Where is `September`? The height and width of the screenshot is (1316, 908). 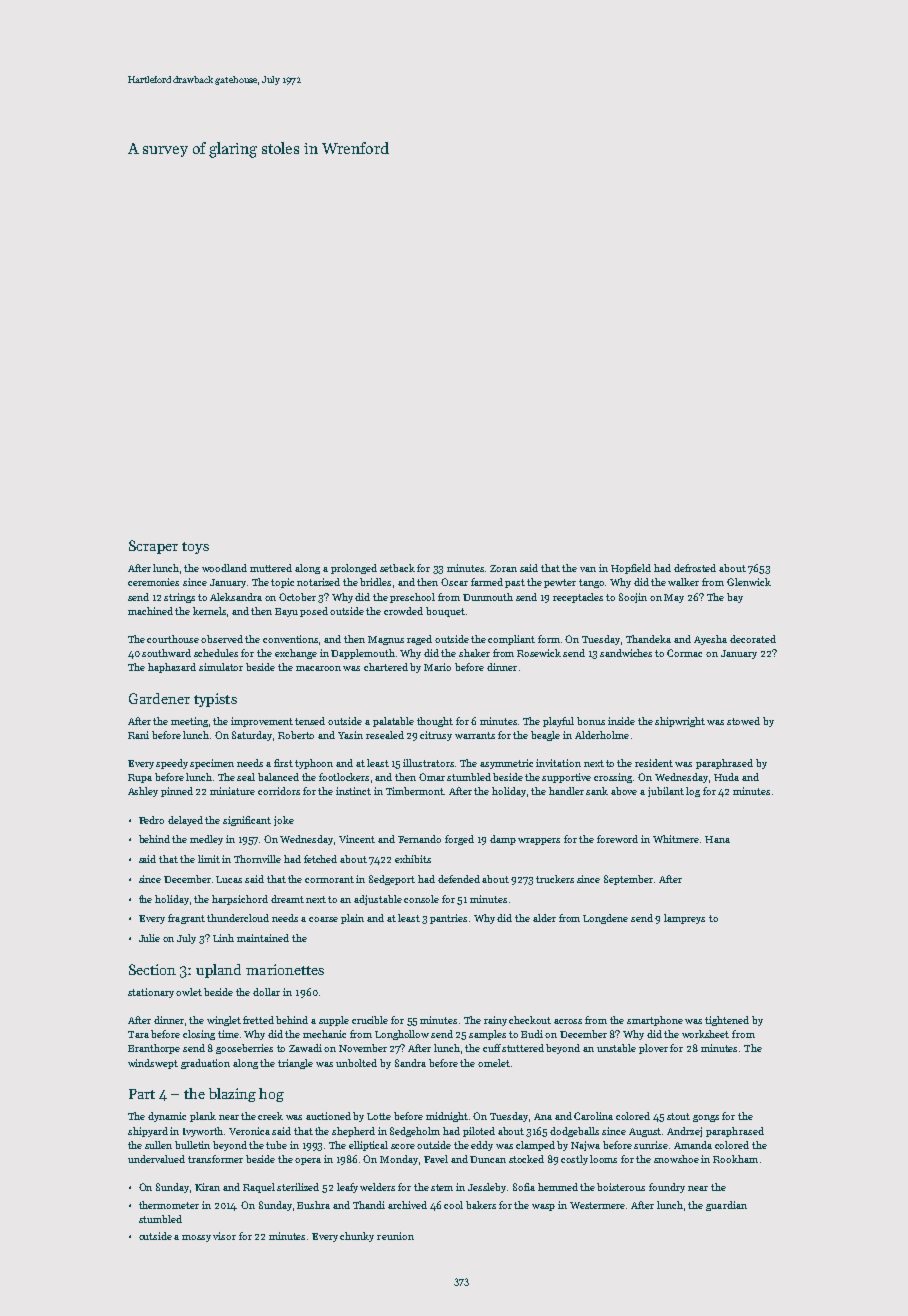
September is located at coordinates (628, 880).
